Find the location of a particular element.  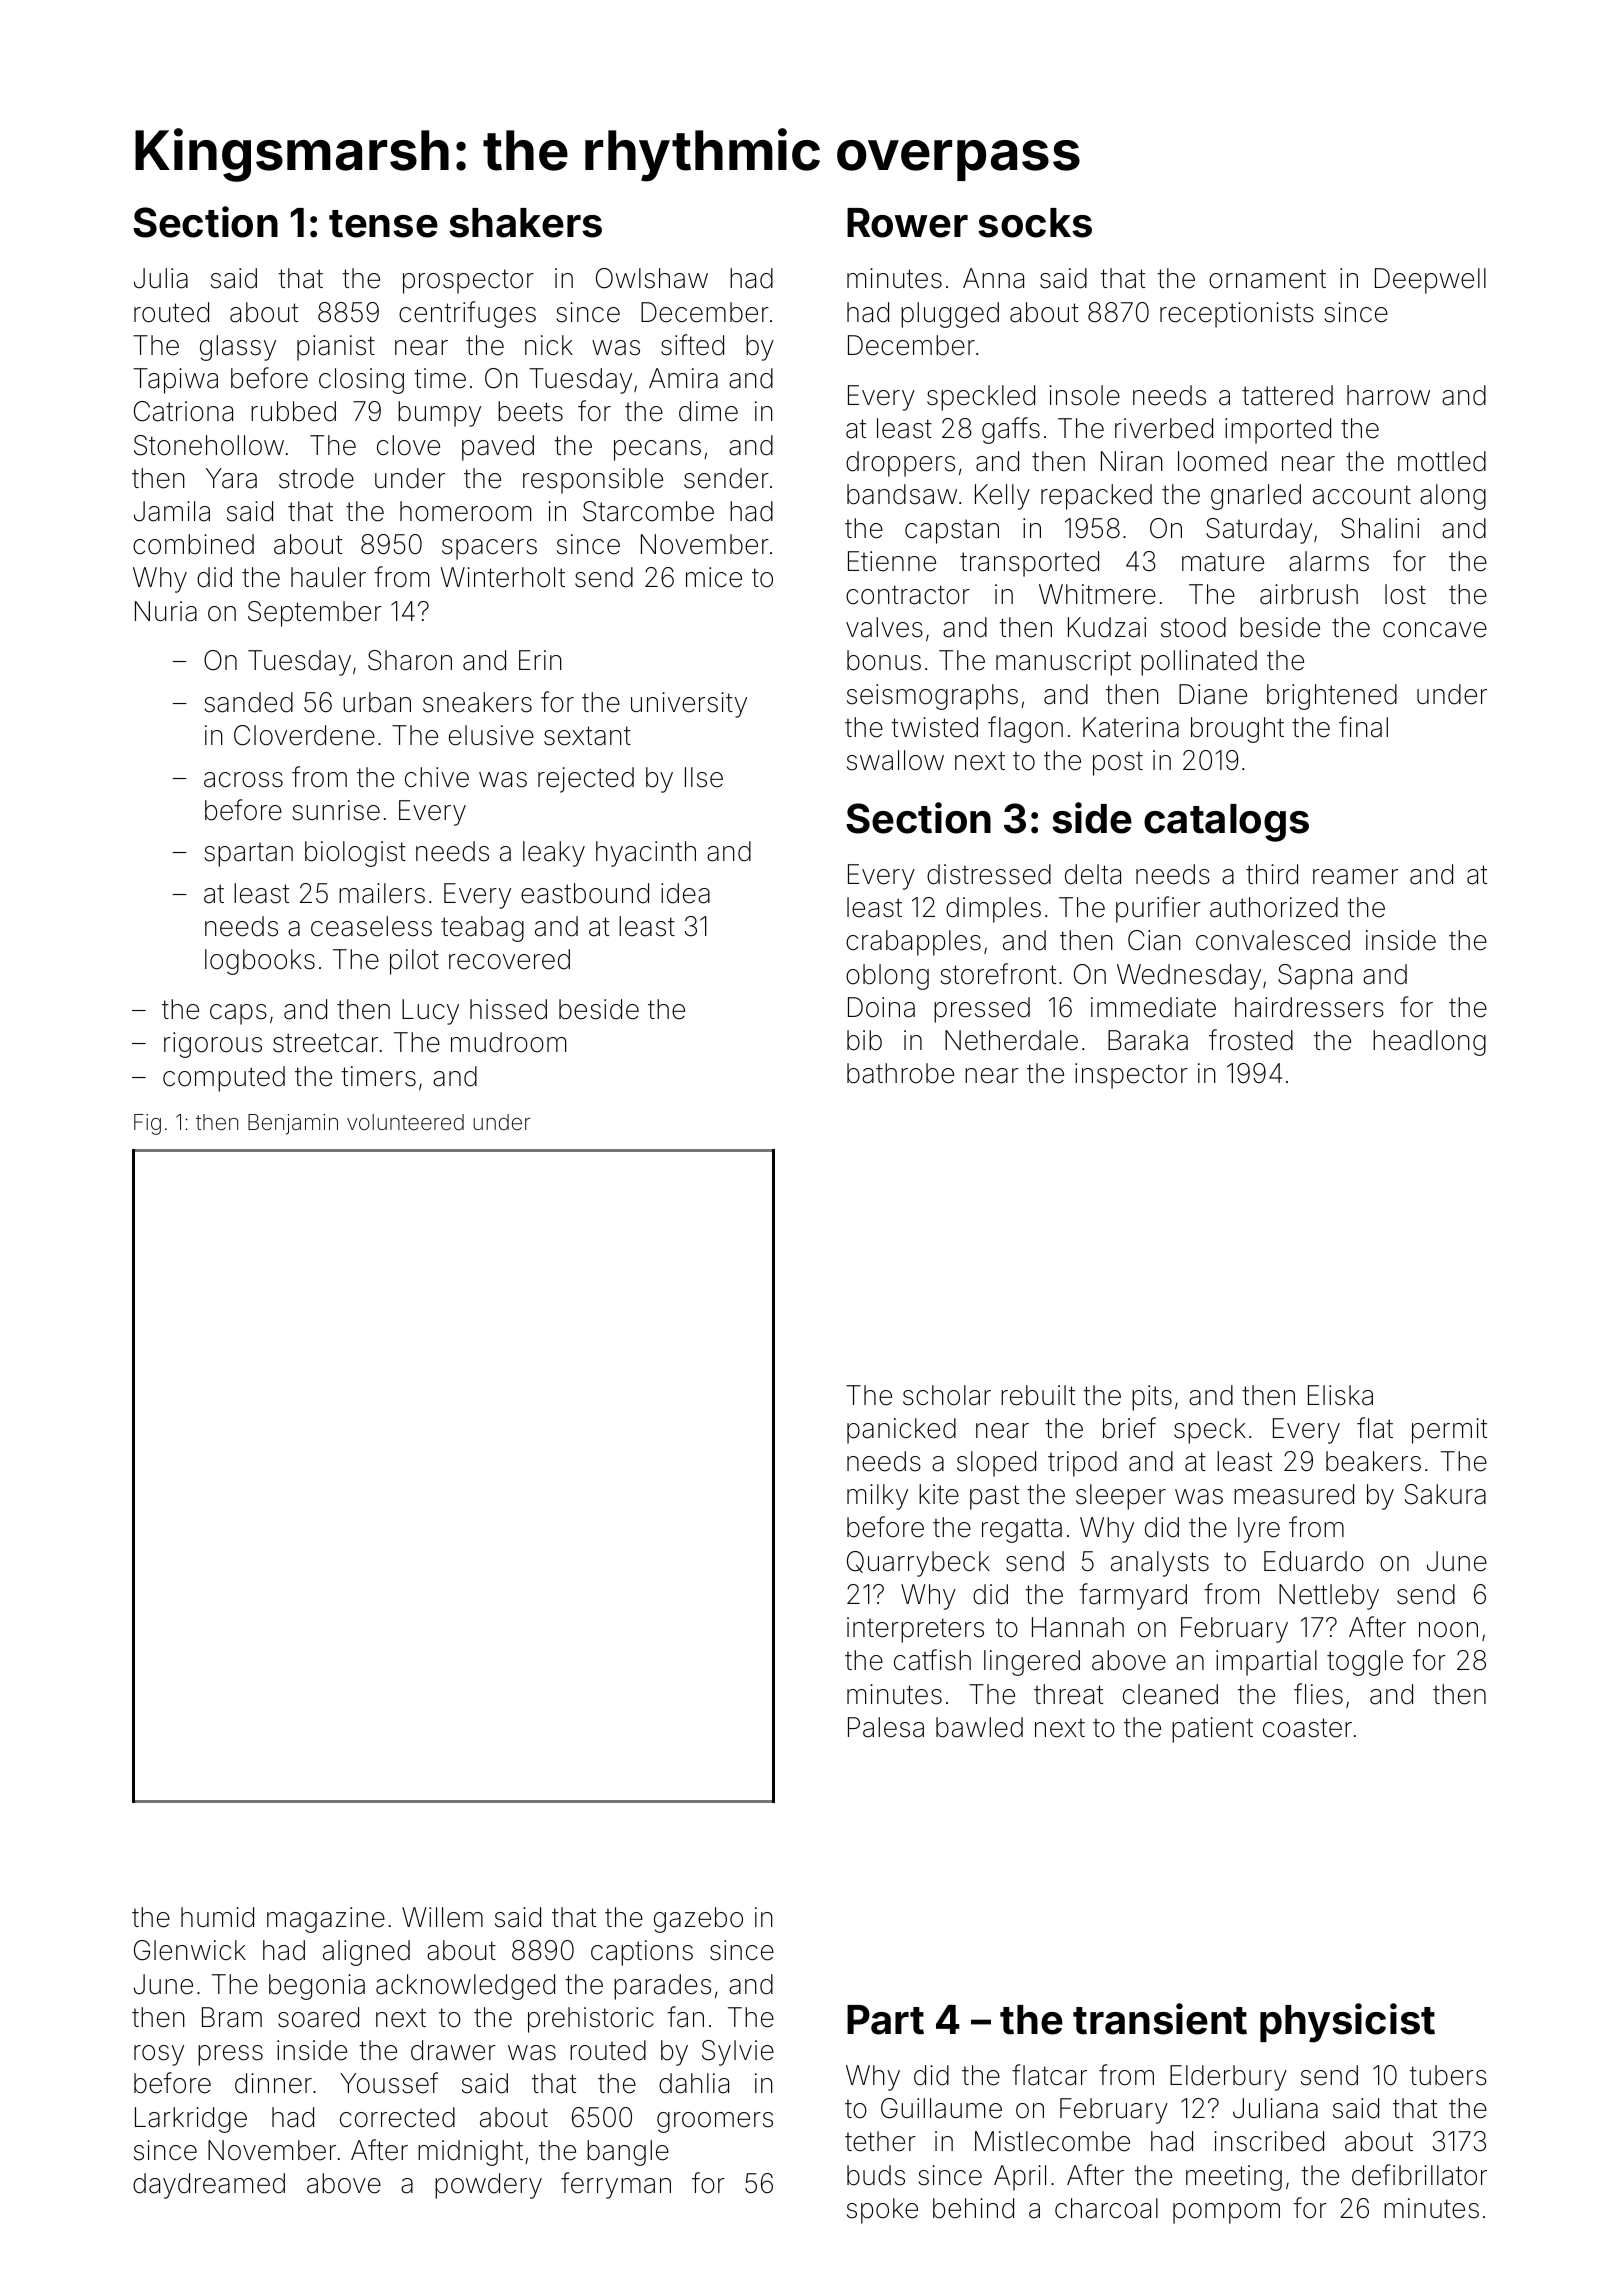

swallow is located at coordinates (895, 760).
